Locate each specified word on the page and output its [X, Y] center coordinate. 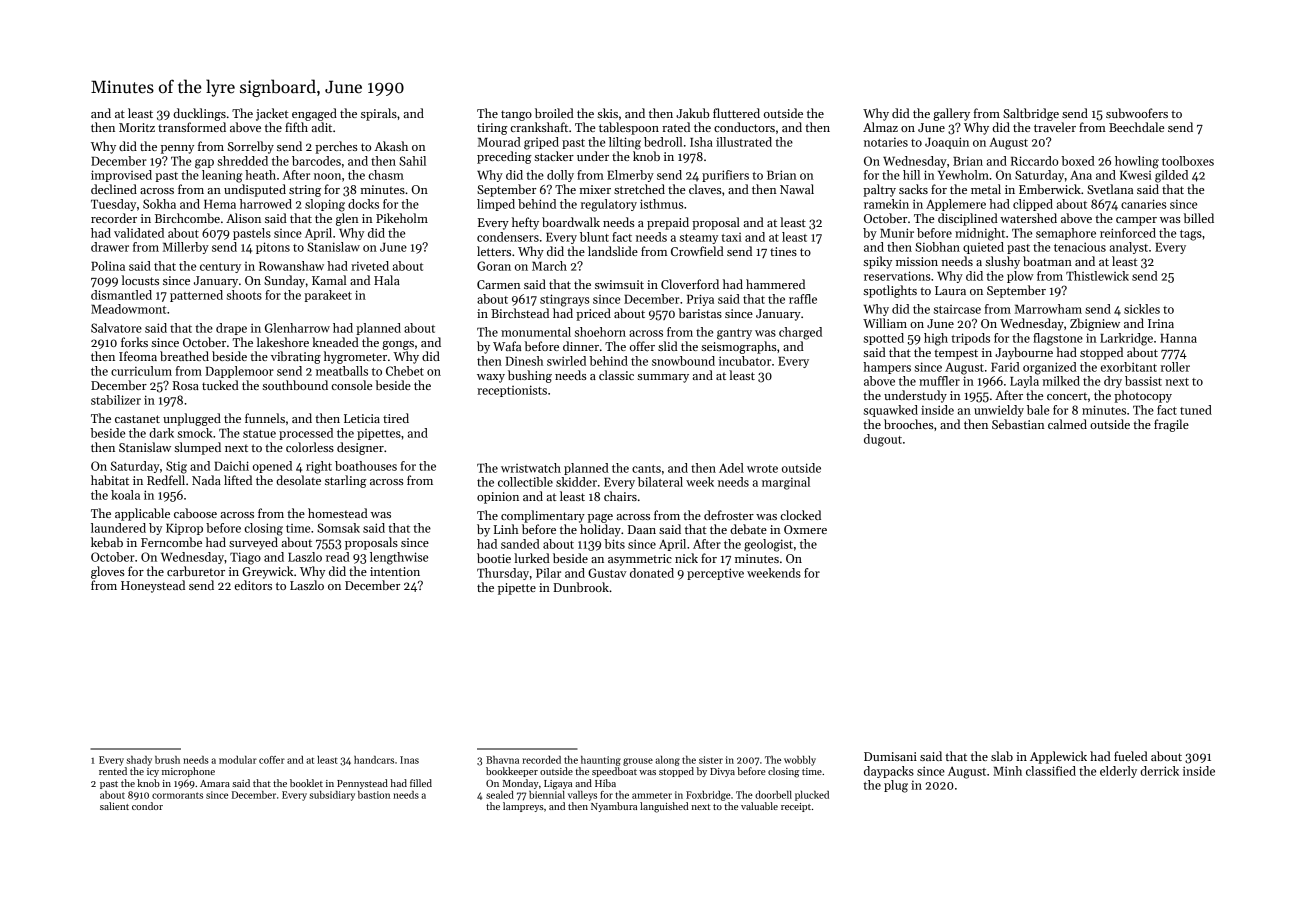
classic [616, 375]
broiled [554, 113]
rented [113, 771]
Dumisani [890, 756]
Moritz [137, 127]
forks [134, 342]
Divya [722, 772]
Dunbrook [581, 587]
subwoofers [1137, 113]
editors [253, 585]
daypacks [889, 772]
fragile [1171, 425]
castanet [137, 419]
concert [1067, 396]
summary [663, 378]
